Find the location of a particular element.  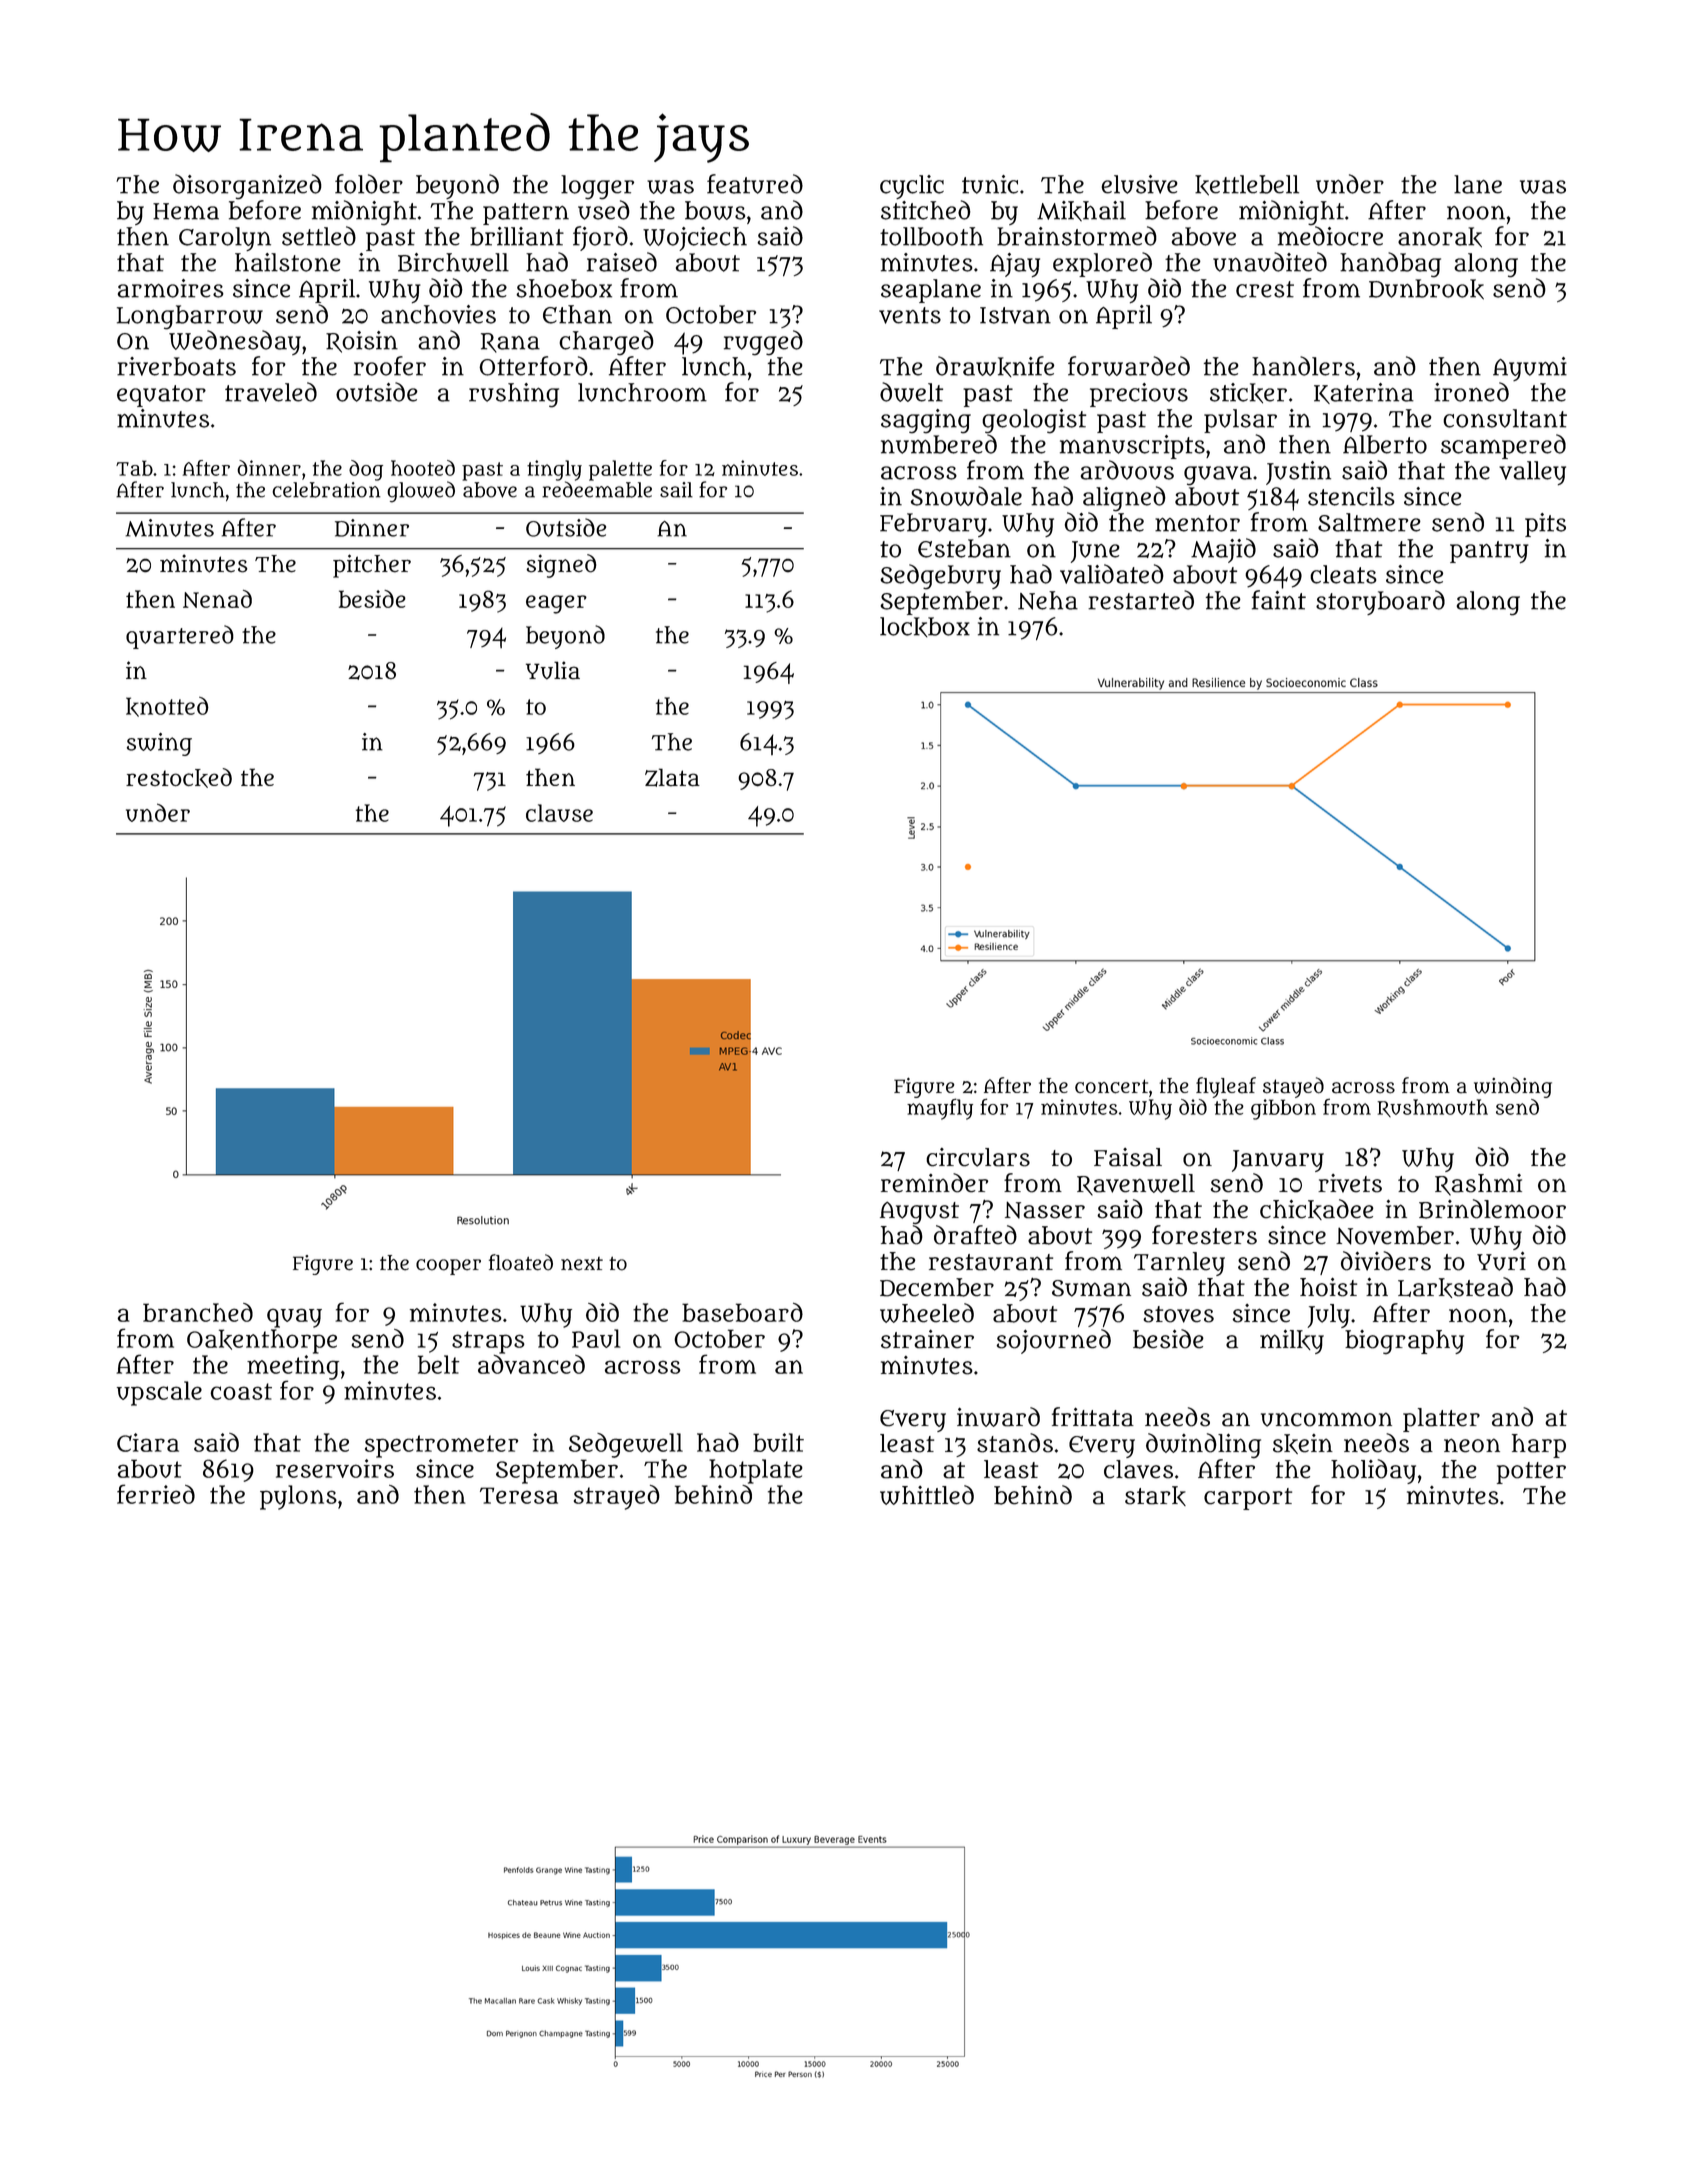

inward is located at coordinates (998, 1417).
